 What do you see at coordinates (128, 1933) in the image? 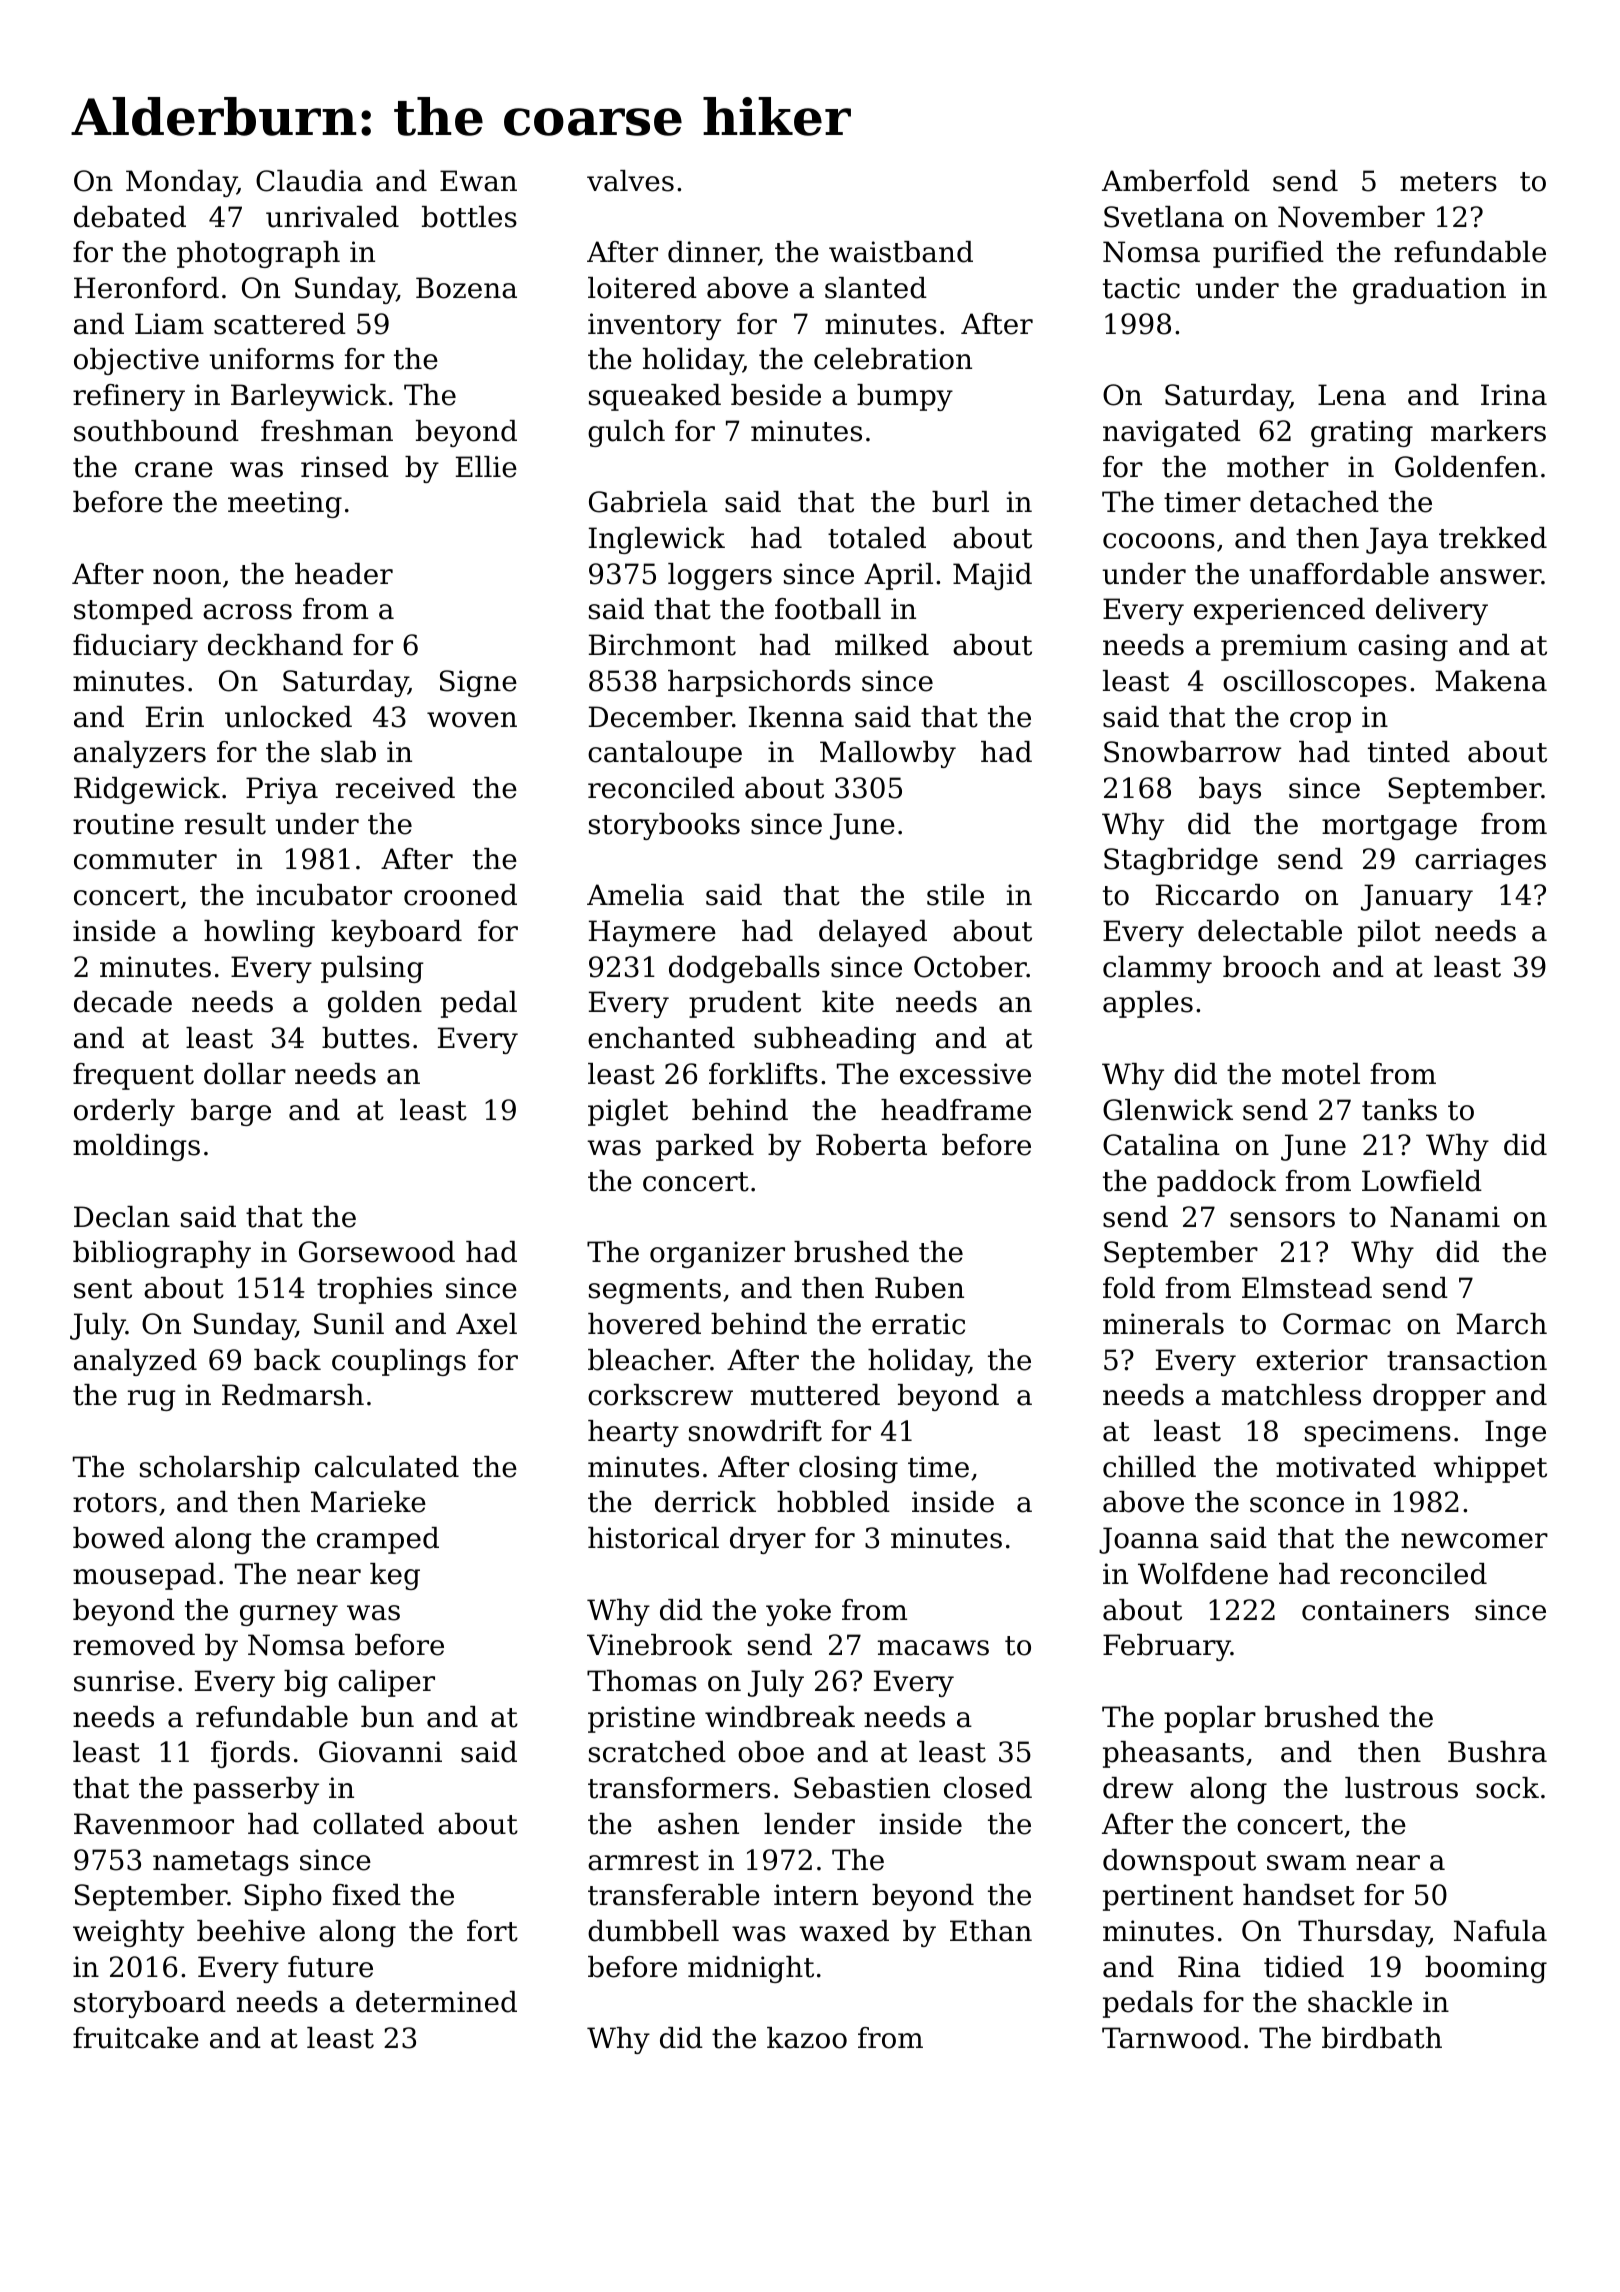
I see `weighty` at bounding box center [128, 1933].
